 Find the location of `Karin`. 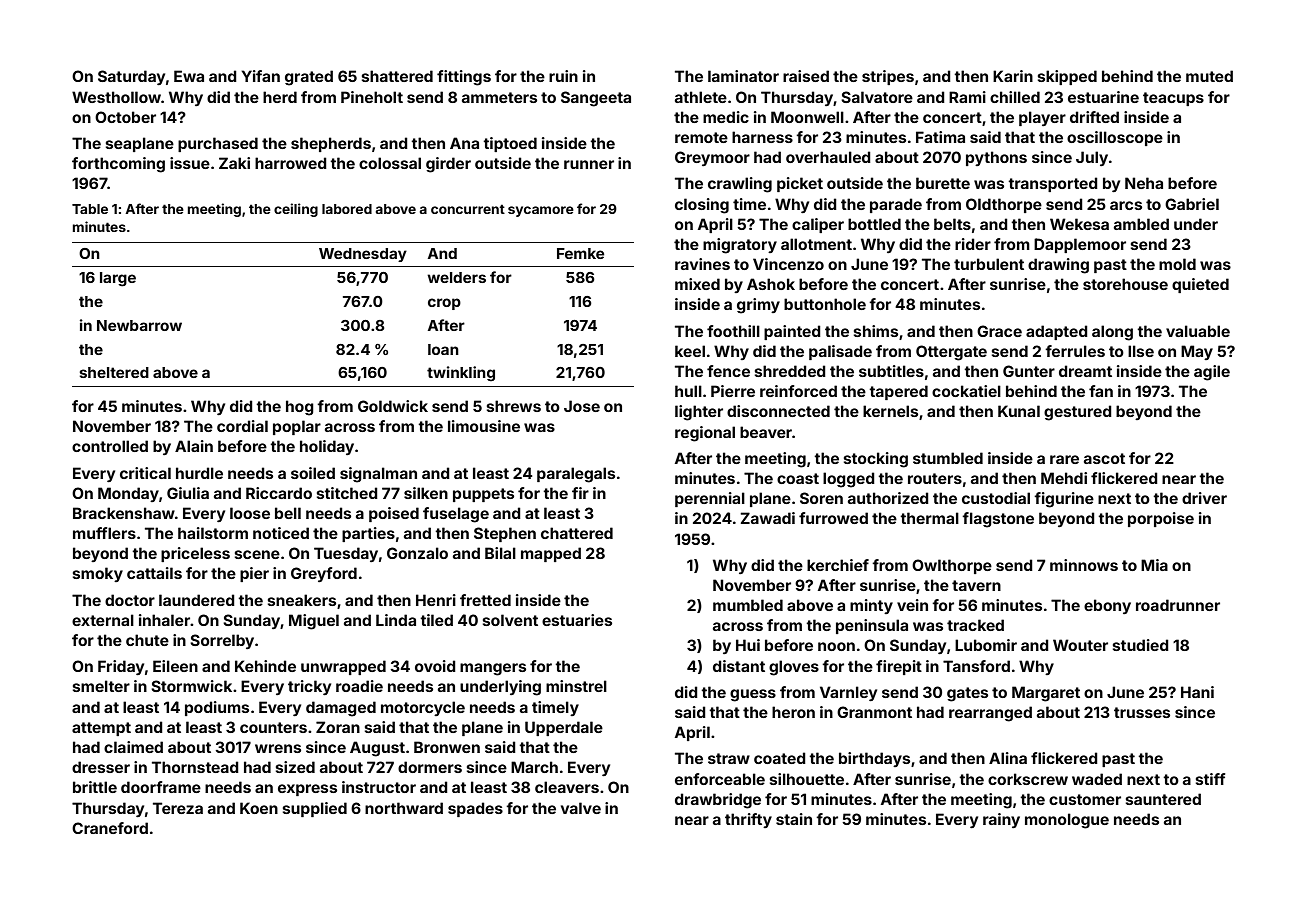

Karin is located at coordinates (1013, 76).
